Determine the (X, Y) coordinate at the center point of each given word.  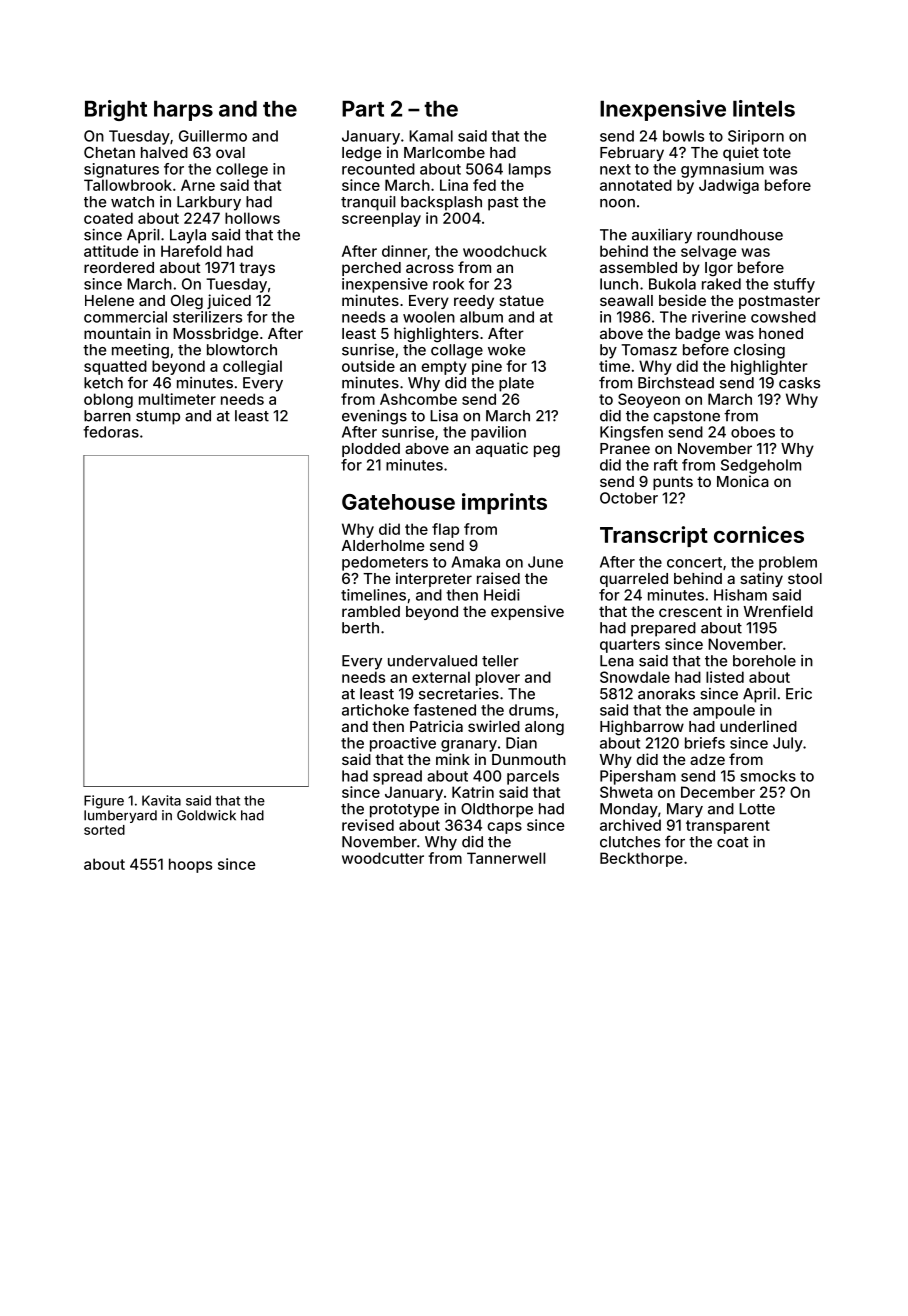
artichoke (375, 710)
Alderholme (383, 545)
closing (759, 351)
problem (788, 563)
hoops (190, 865)
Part (363, 109)
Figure (104, 802)
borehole (764, 661)
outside (368, 366)
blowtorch (242, 350)
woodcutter (383, 858)
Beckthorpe (641, 859)
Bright (116, 110)
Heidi (502, 595)
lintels (764, 108)
